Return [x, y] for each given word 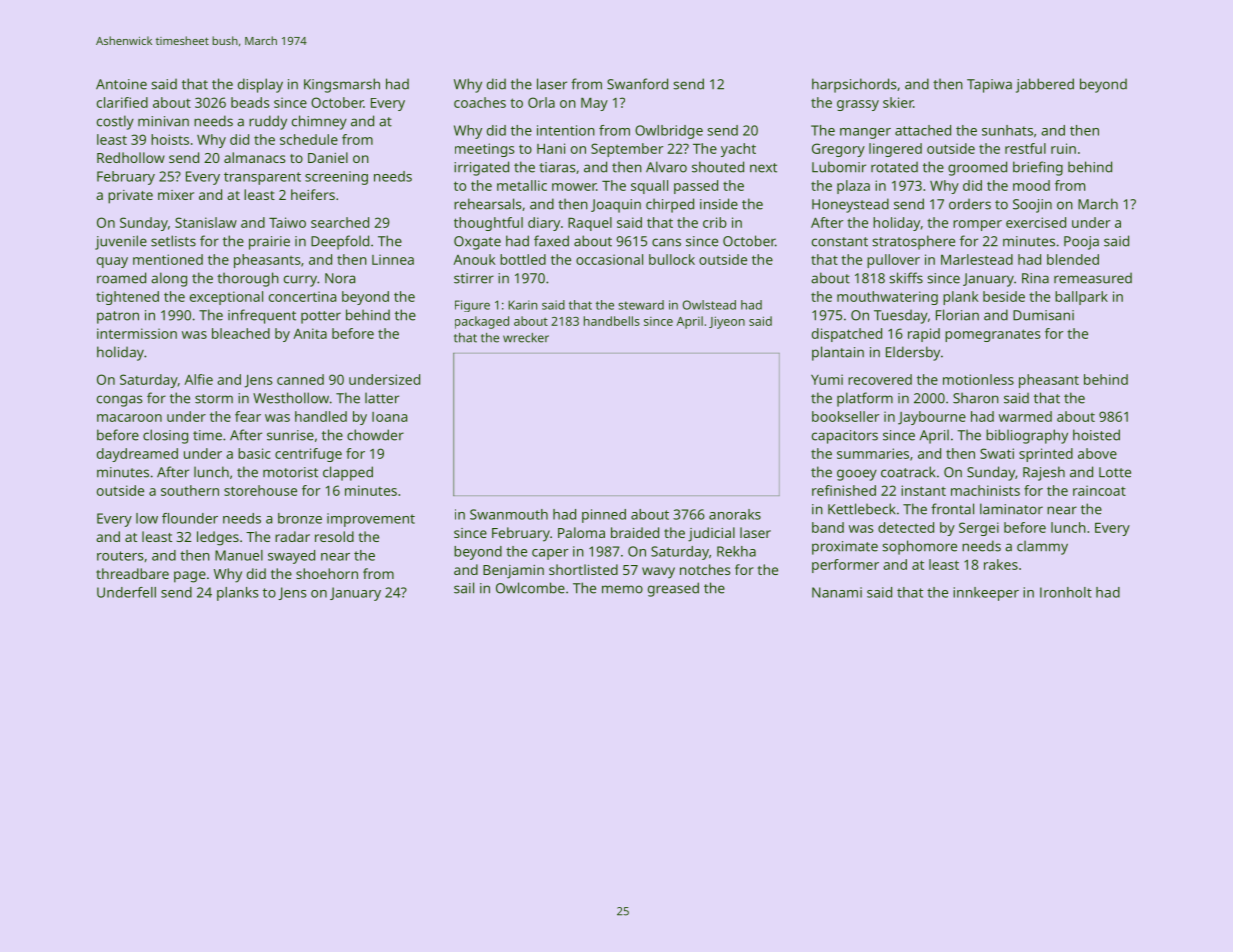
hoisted [1096, 435]
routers [120, 556]
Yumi [827, 379]
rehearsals [488, 204]
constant [840, 242]
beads [250, 102]
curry [300, 281]
